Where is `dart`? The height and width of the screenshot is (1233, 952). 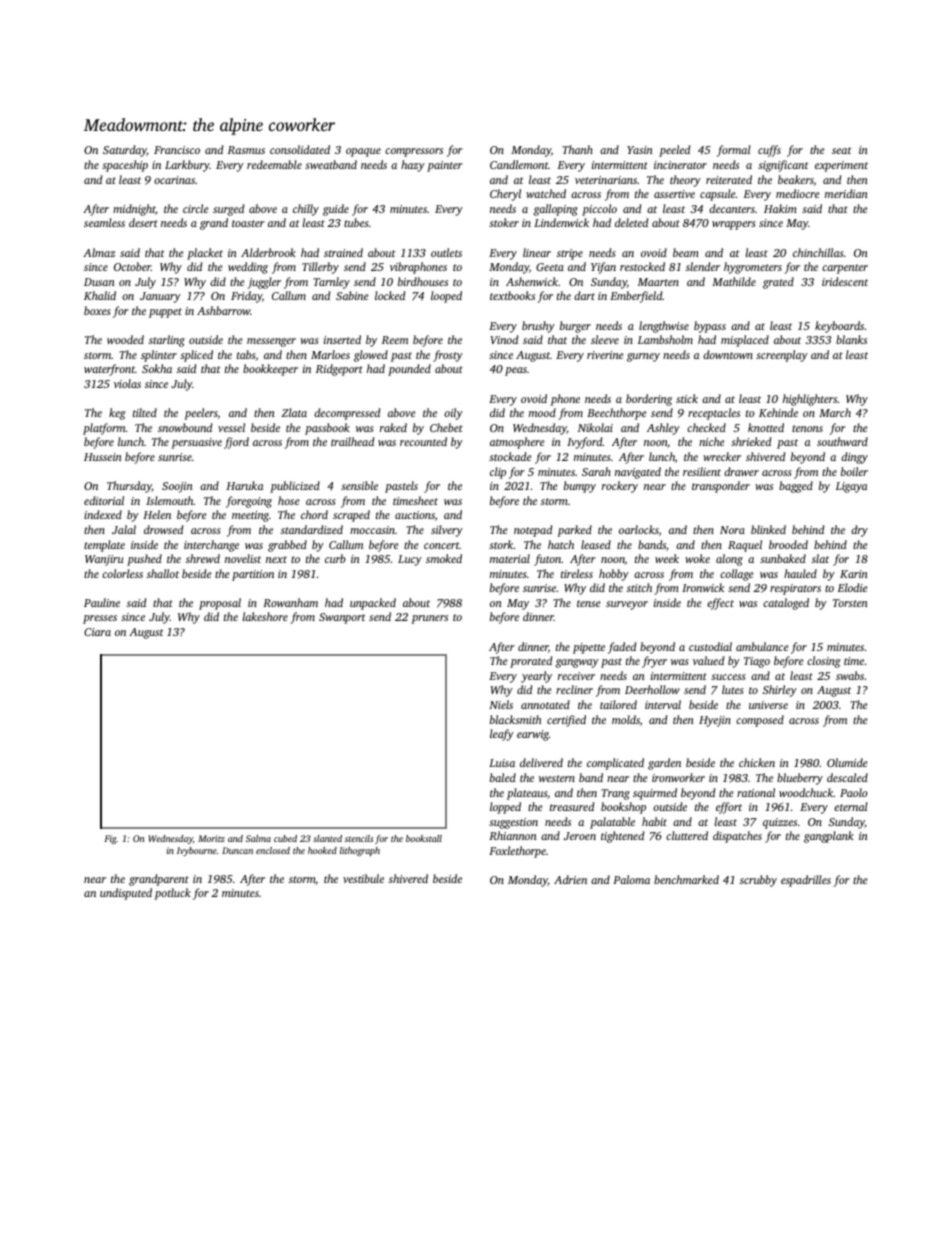
dart is located at coordinates (584, 295).
